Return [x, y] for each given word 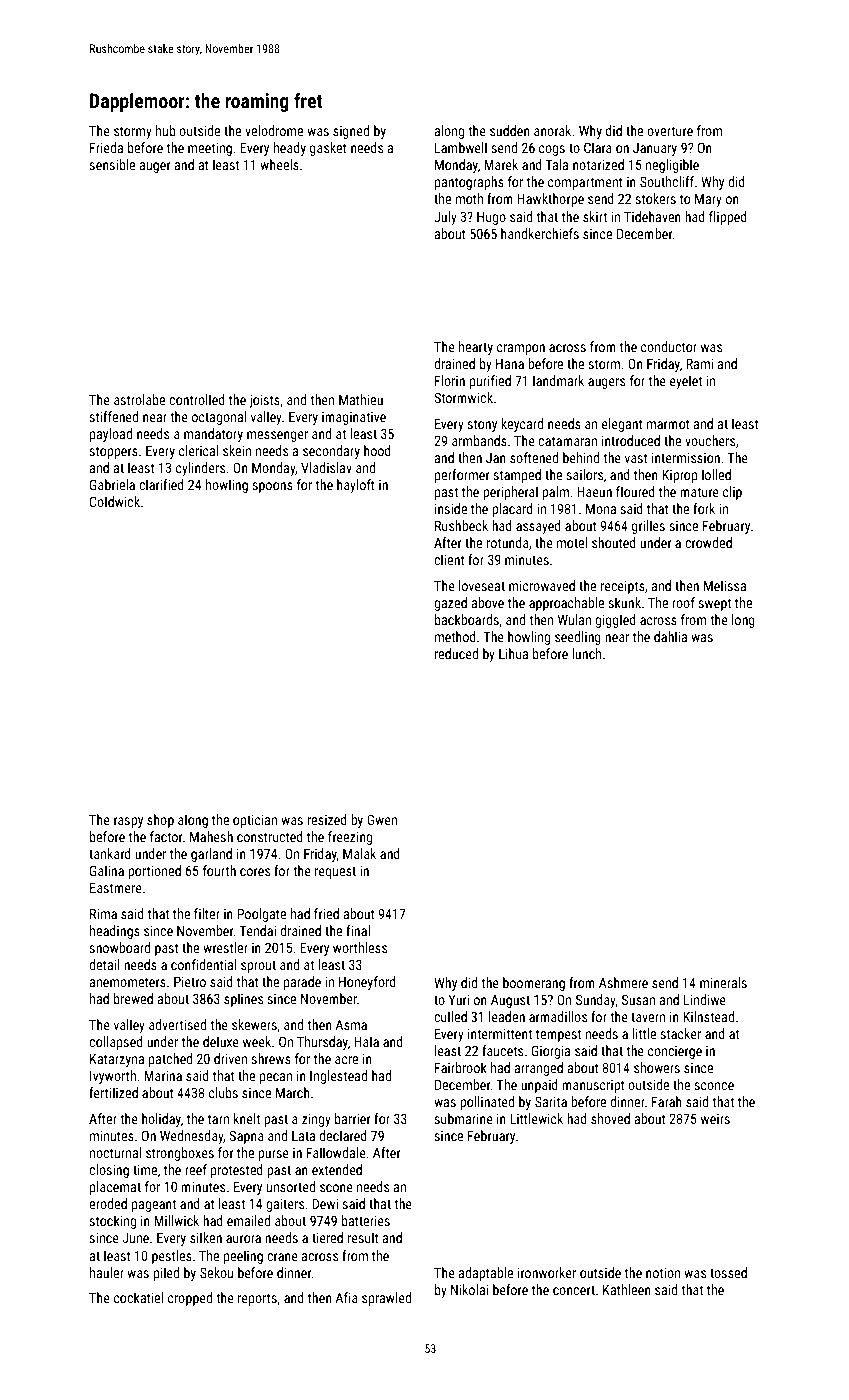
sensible [112, 164]
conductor [669, 346]
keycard [522, 425]
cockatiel [138, 1297]
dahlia [670, 636]
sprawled [386, 1299]
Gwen [382, 819]
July [445, 218]
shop [160, 821]
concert [574, 1290]
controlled [197, 399]
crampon [521, 349]
